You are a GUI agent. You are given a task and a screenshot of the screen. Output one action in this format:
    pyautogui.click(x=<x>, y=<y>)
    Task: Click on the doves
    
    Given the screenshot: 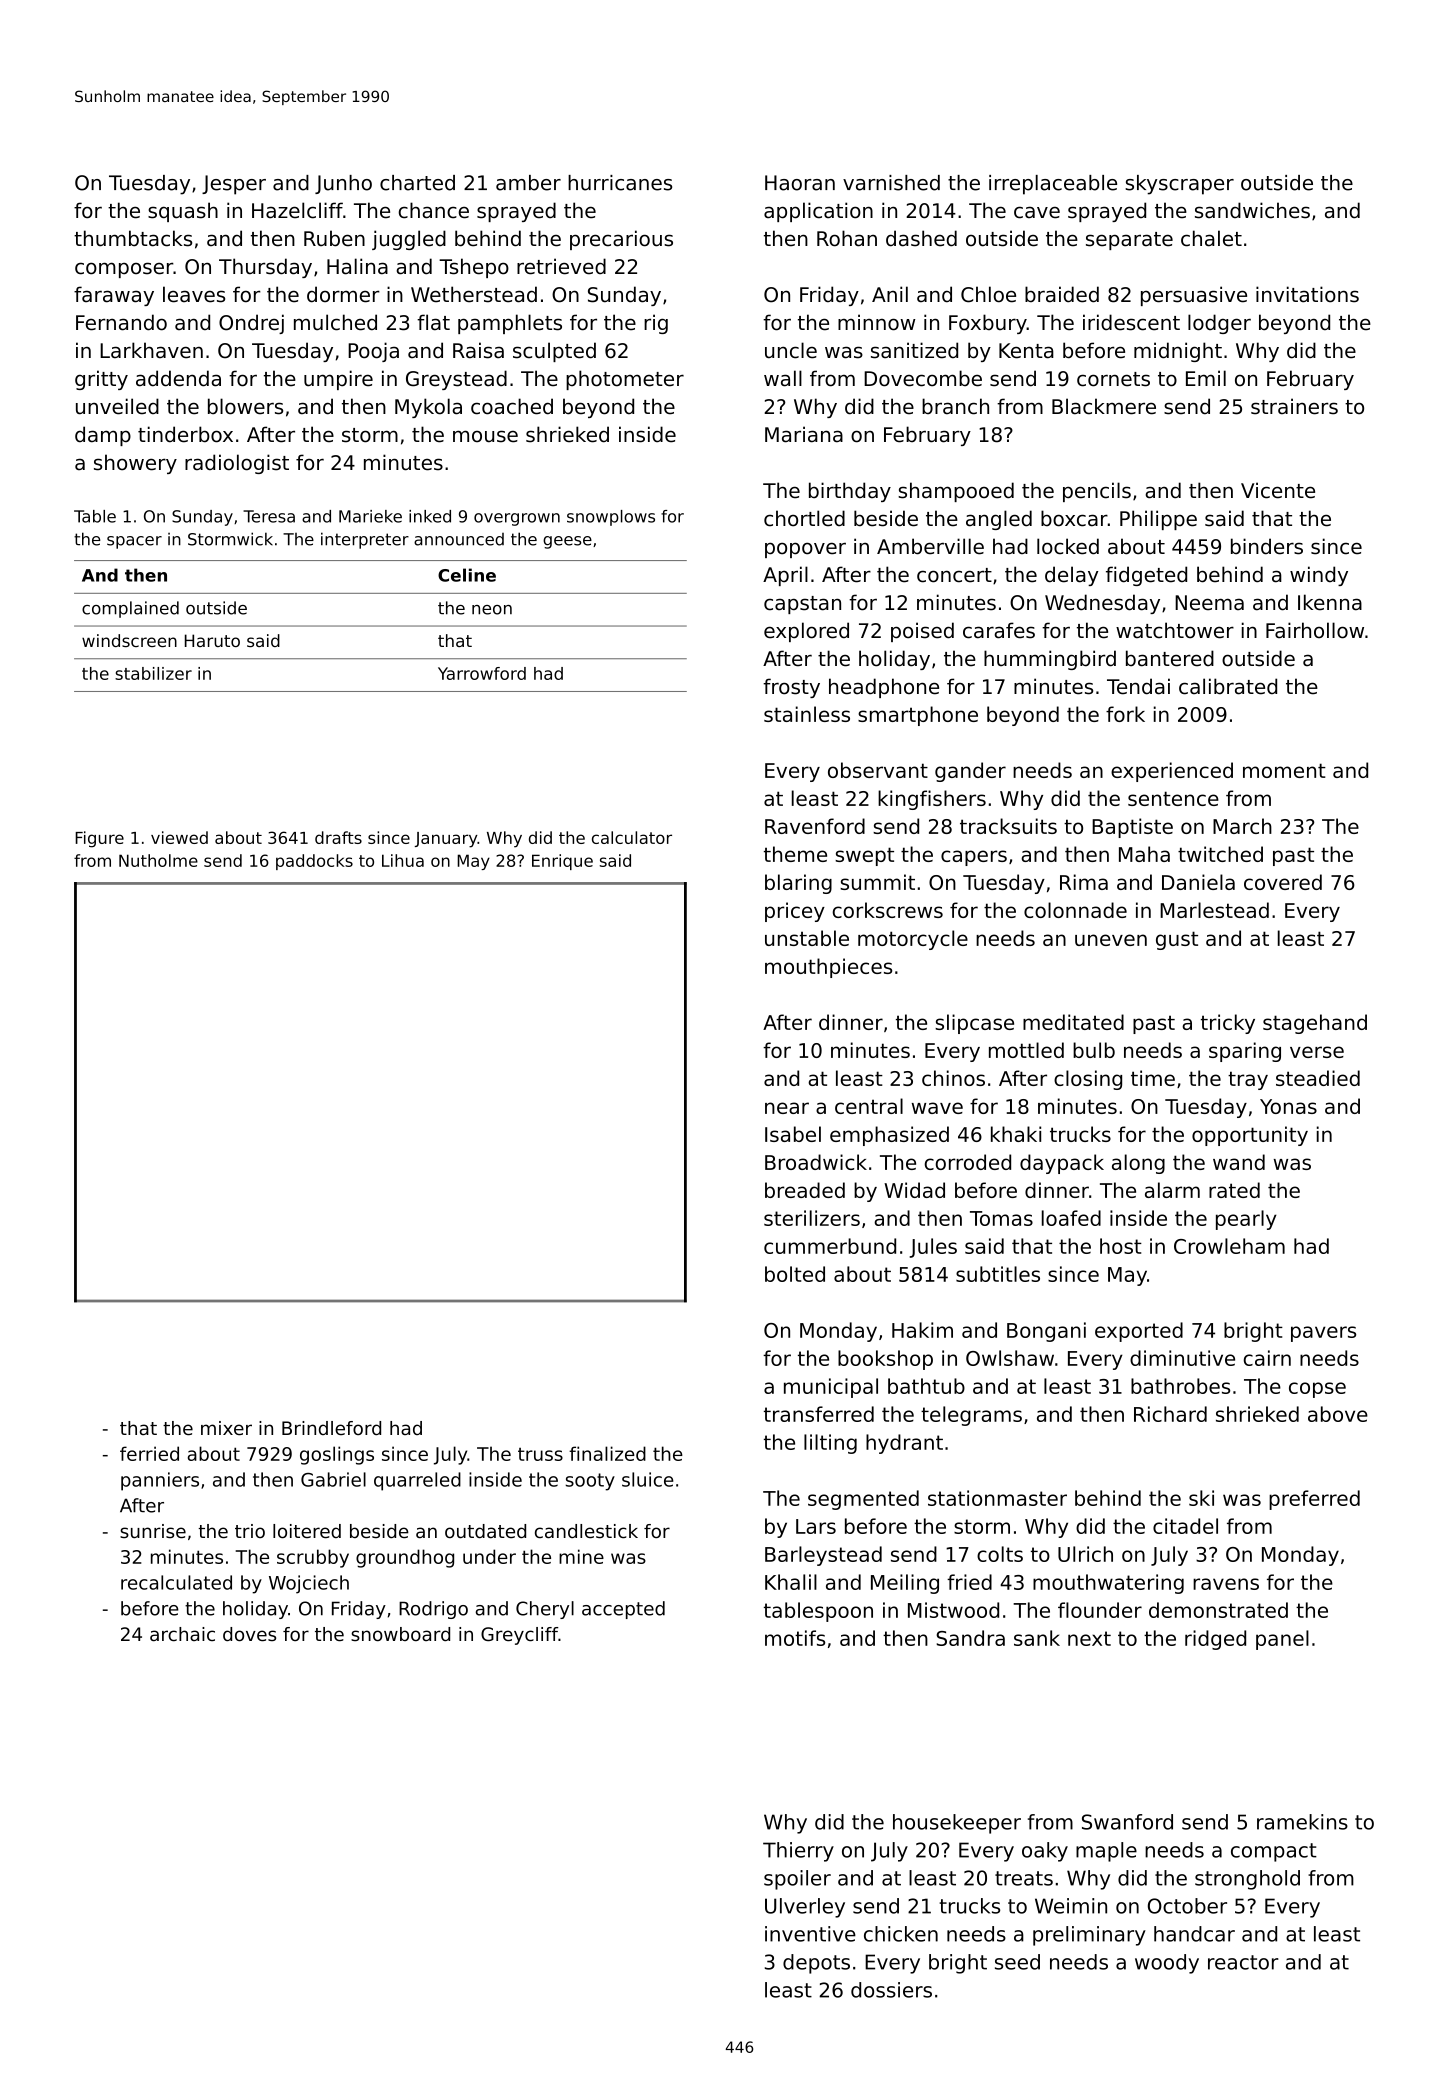 What is the action you would take?
    pyautogui.click(x=249, y=1634)
